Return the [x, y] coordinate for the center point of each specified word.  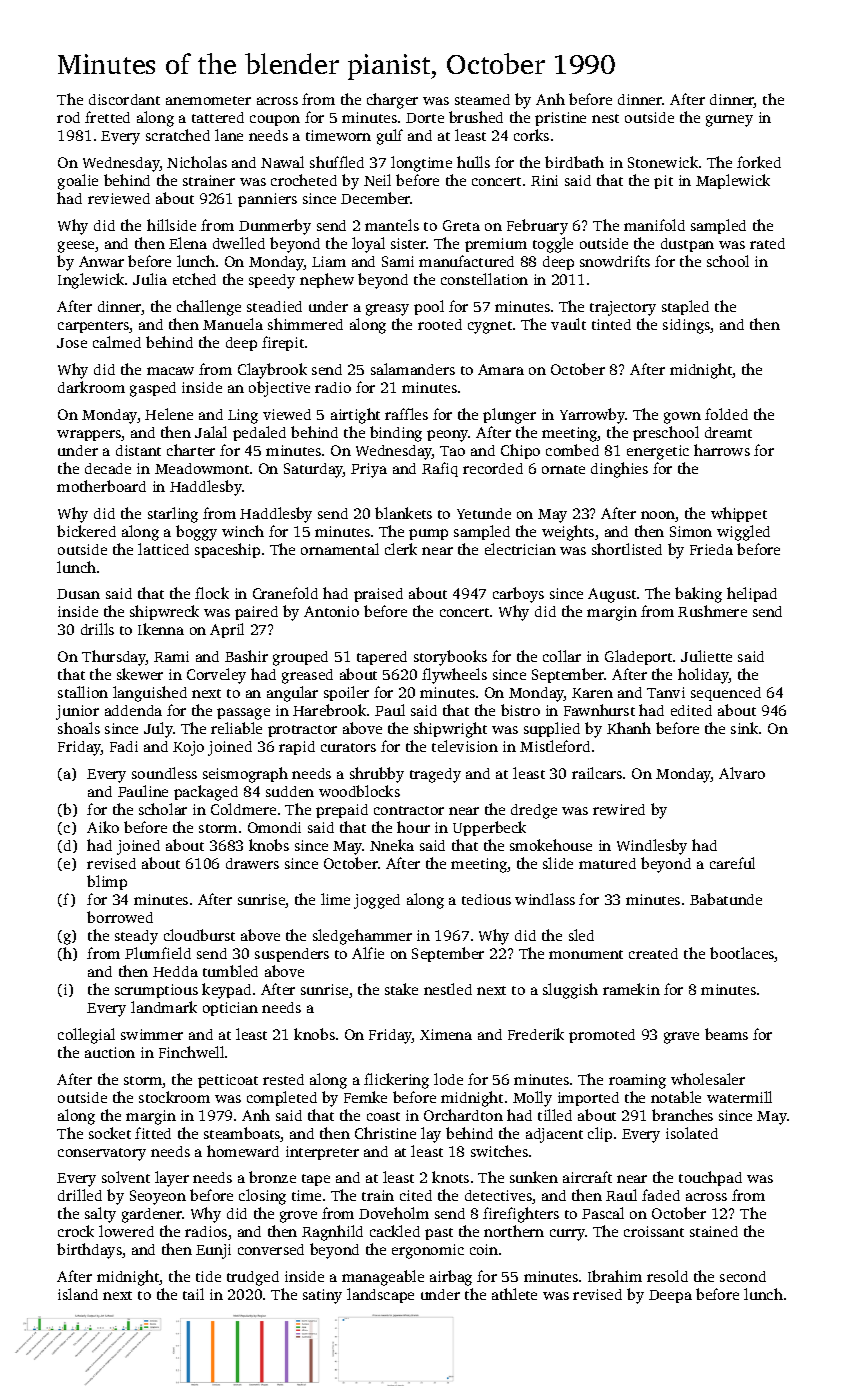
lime [335, 899]
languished [150, 694]
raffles [406, 414]
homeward [243, 1151]
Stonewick [663, 162]
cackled [395, 1231]
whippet [739, 514]
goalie [78, 182]
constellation [484, 279]
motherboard [101, 486]
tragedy [435, 775]
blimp [107, 882]
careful [732, 863]
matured [607, 863]
